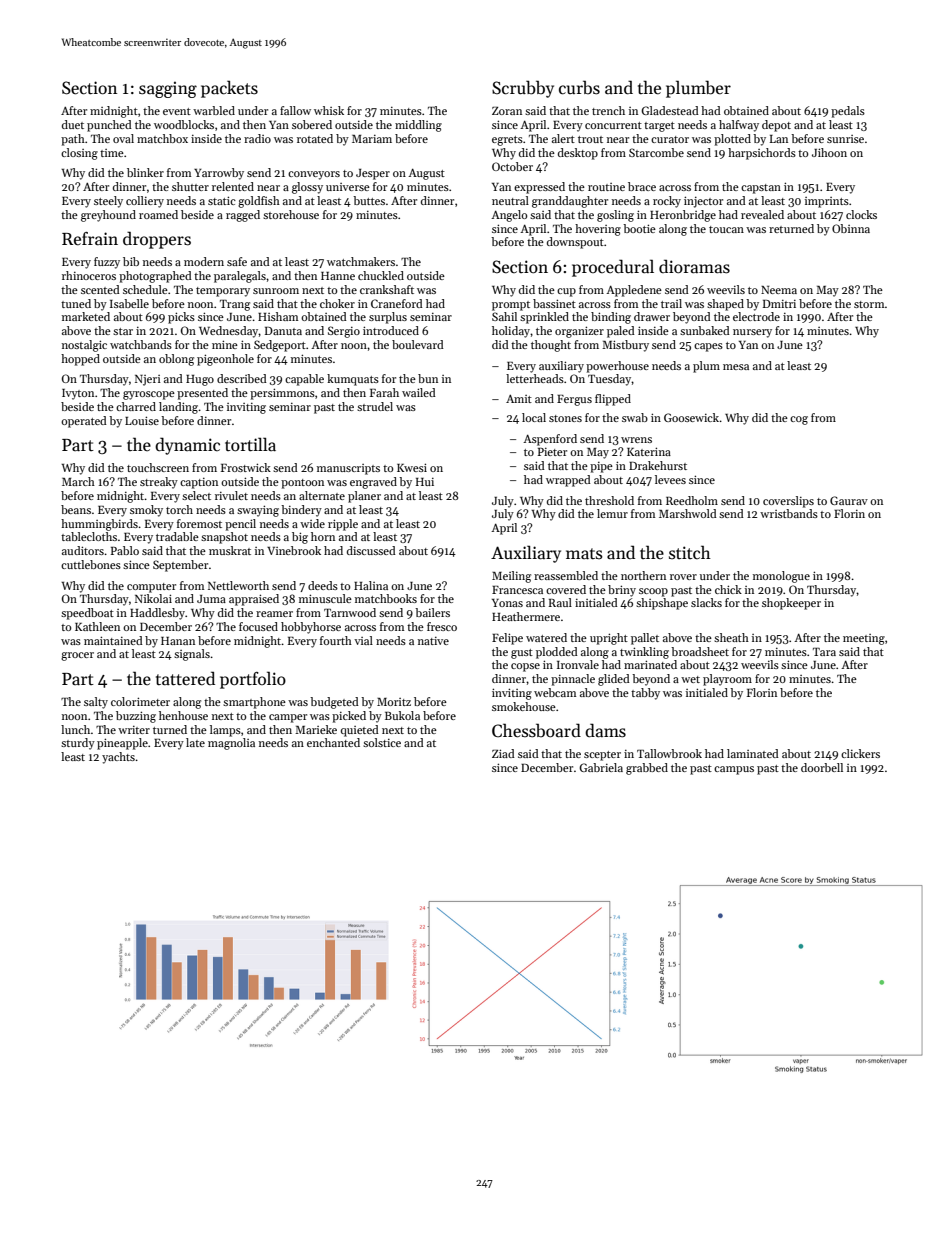 Image resolution: width=952 pixels, height=1233 pixels. I want to click on granddaughter, so click(570, 202).
